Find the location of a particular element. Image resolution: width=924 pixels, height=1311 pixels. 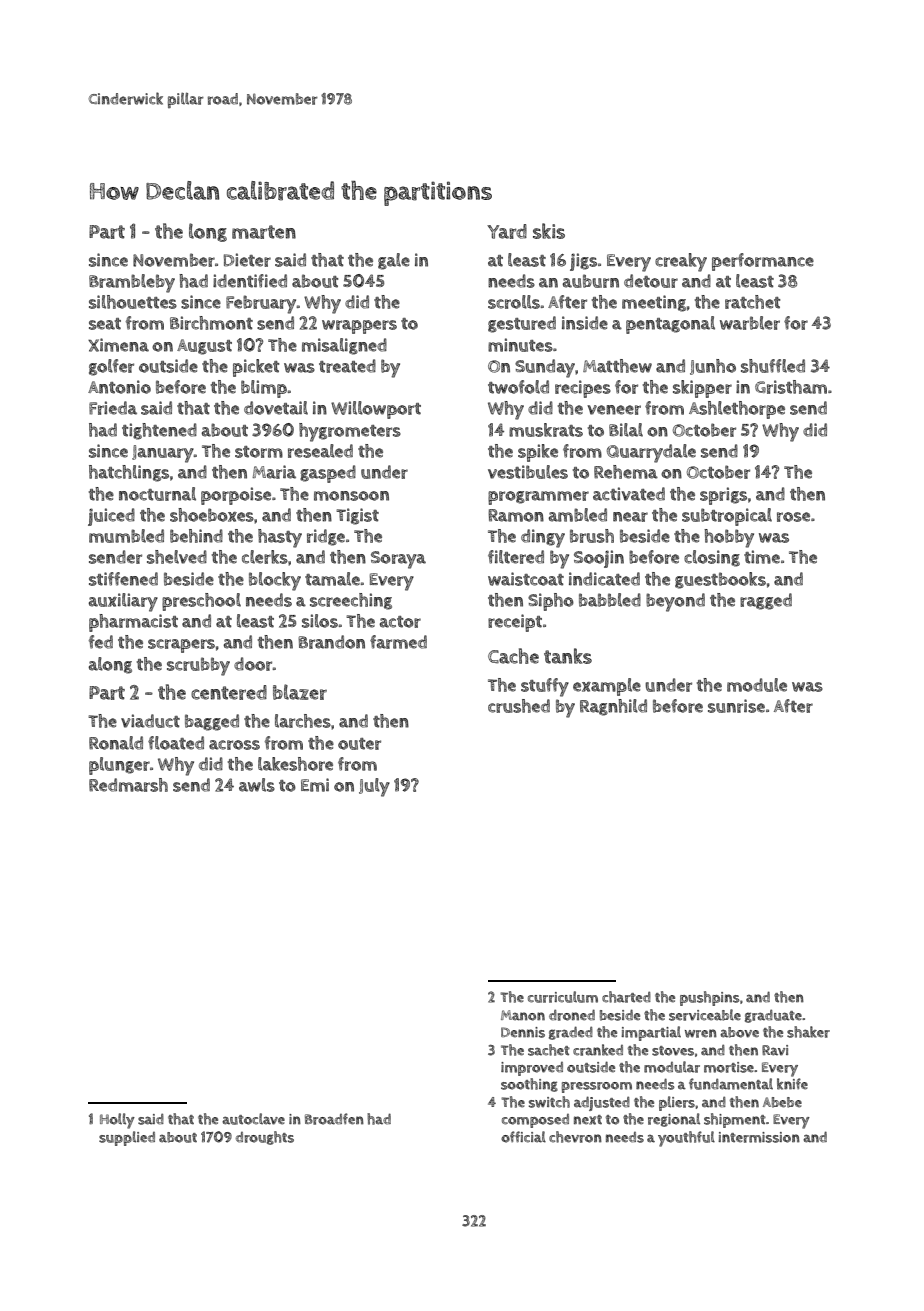

skis is located at coordinates (549, 231).
